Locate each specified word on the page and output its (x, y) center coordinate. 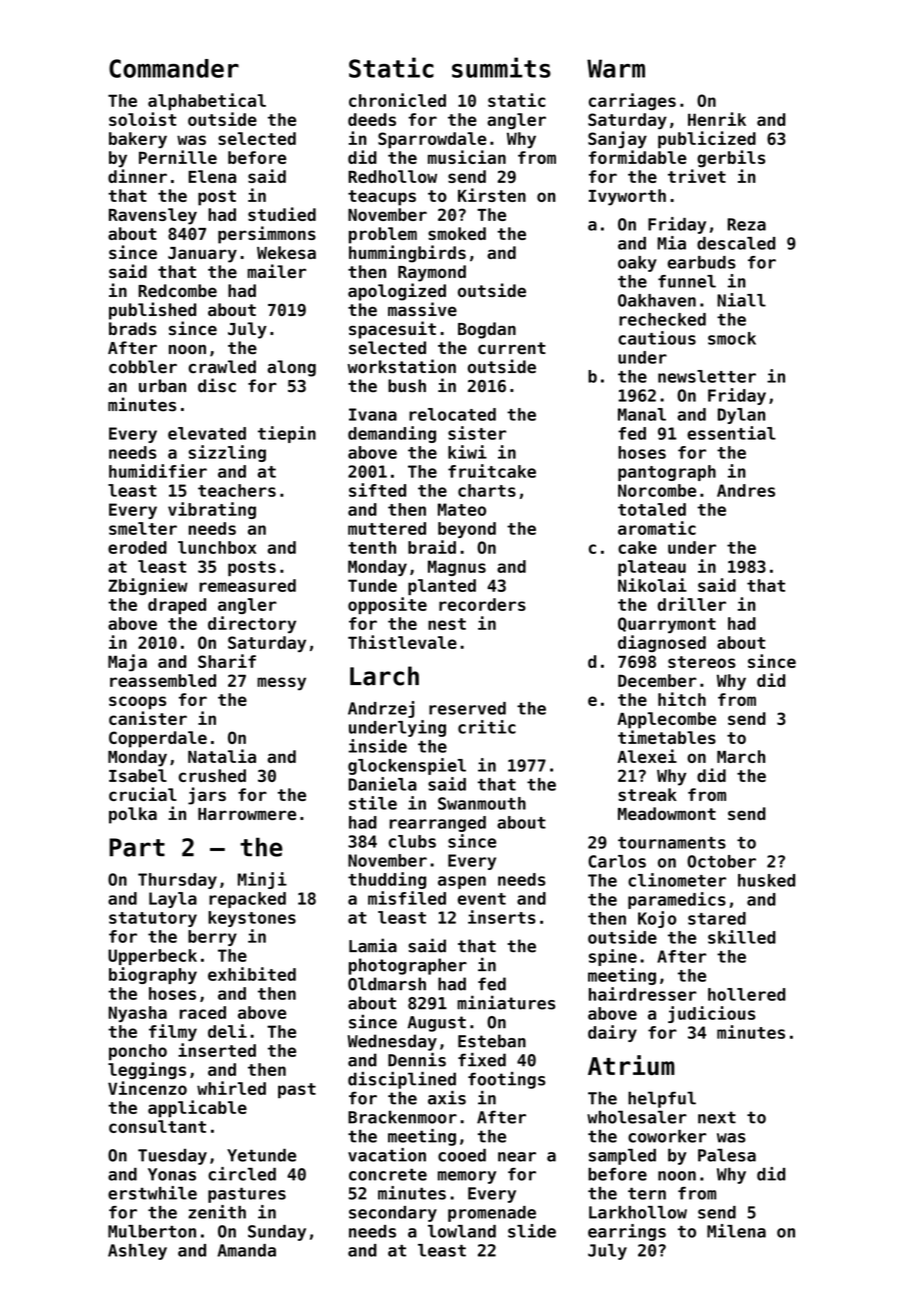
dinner (137, 176)
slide (532, 1231)
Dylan (741, 416)
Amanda (246, 1250)
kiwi (467, 452)
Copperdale (158, 739)
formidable (638, 157)
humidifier (158, 471)
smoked (457, 233)
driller (692, 604)
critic (487, 727)
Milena (736, 1231)
